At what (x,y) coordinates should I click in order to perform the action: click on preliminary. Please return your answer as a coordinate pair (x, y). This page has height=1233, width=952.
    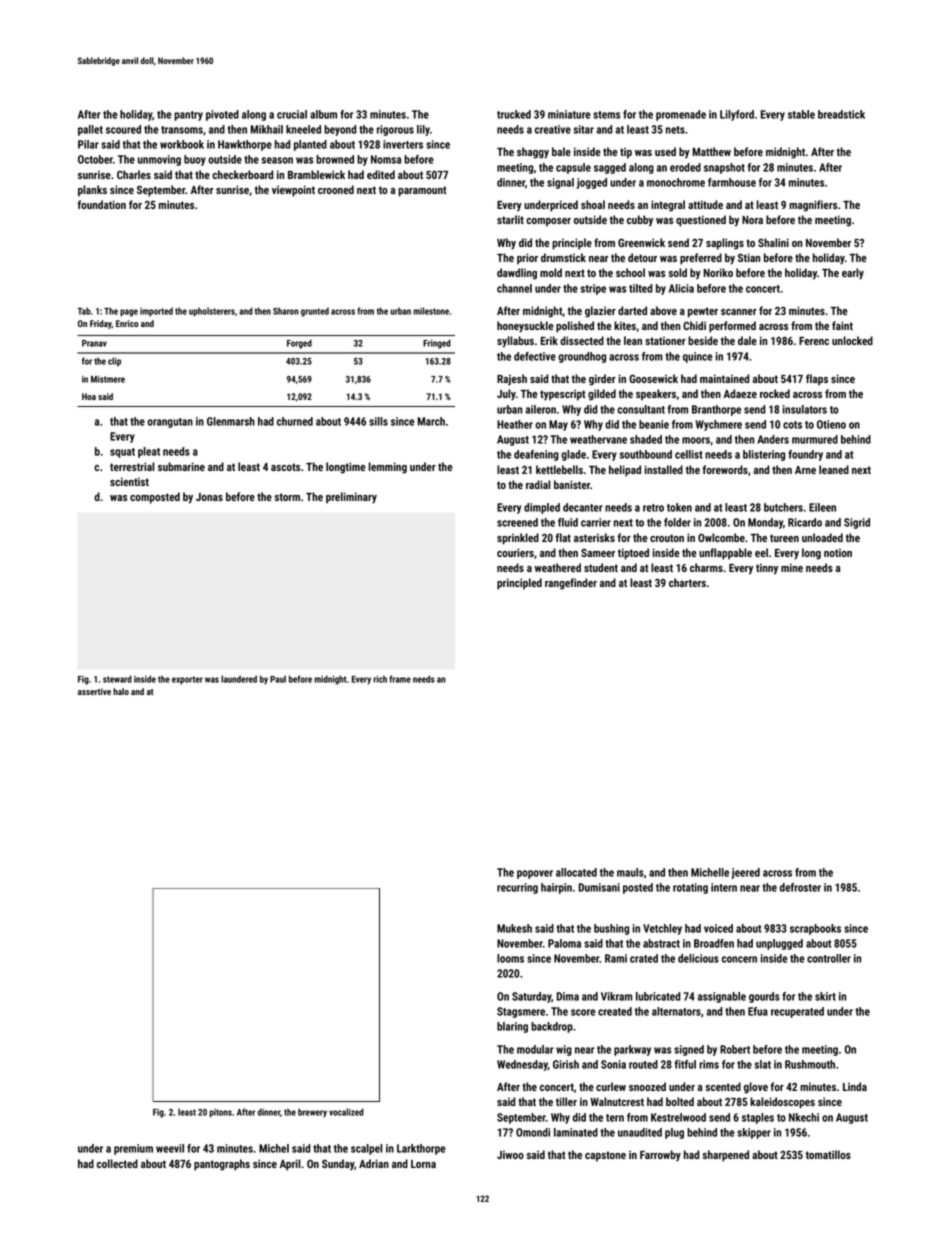
    Looking at the image, I should click on (351, 498).
